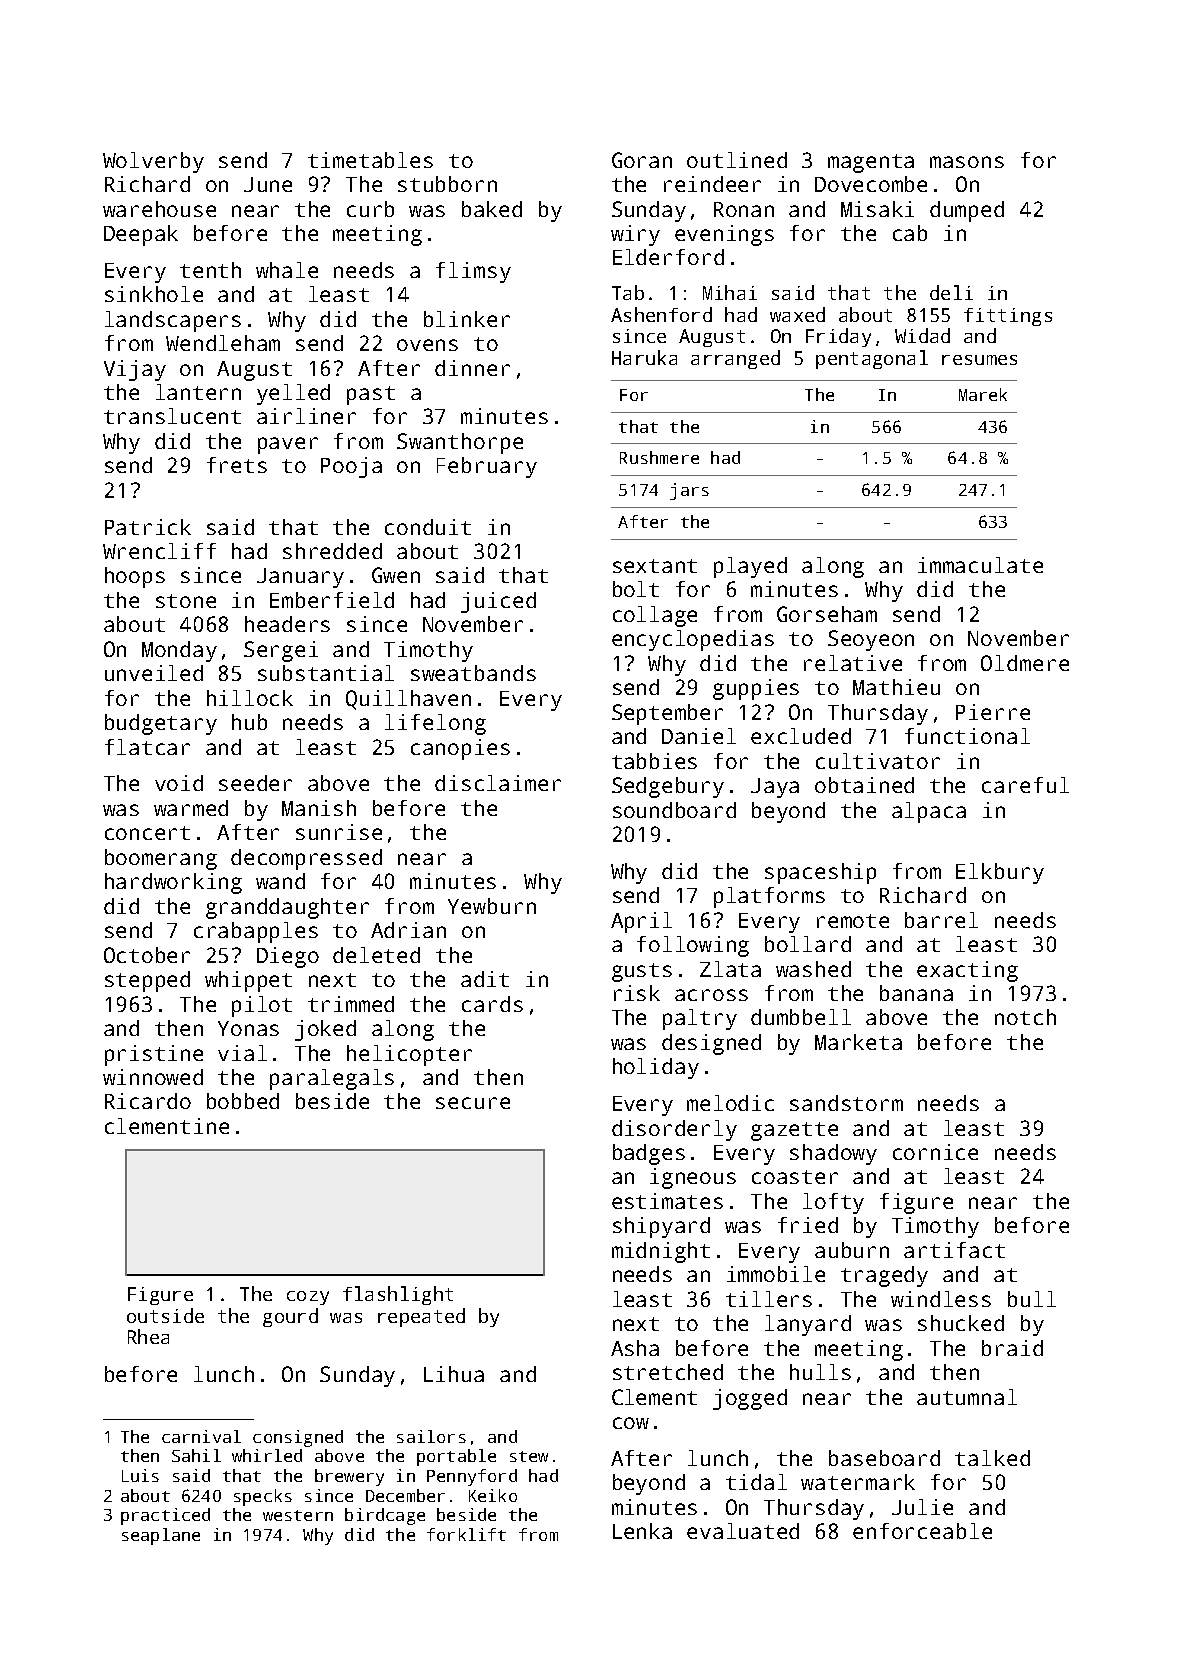 This screenshot has height=1666, width=1178. I want to click on February, so click(487, 467).
